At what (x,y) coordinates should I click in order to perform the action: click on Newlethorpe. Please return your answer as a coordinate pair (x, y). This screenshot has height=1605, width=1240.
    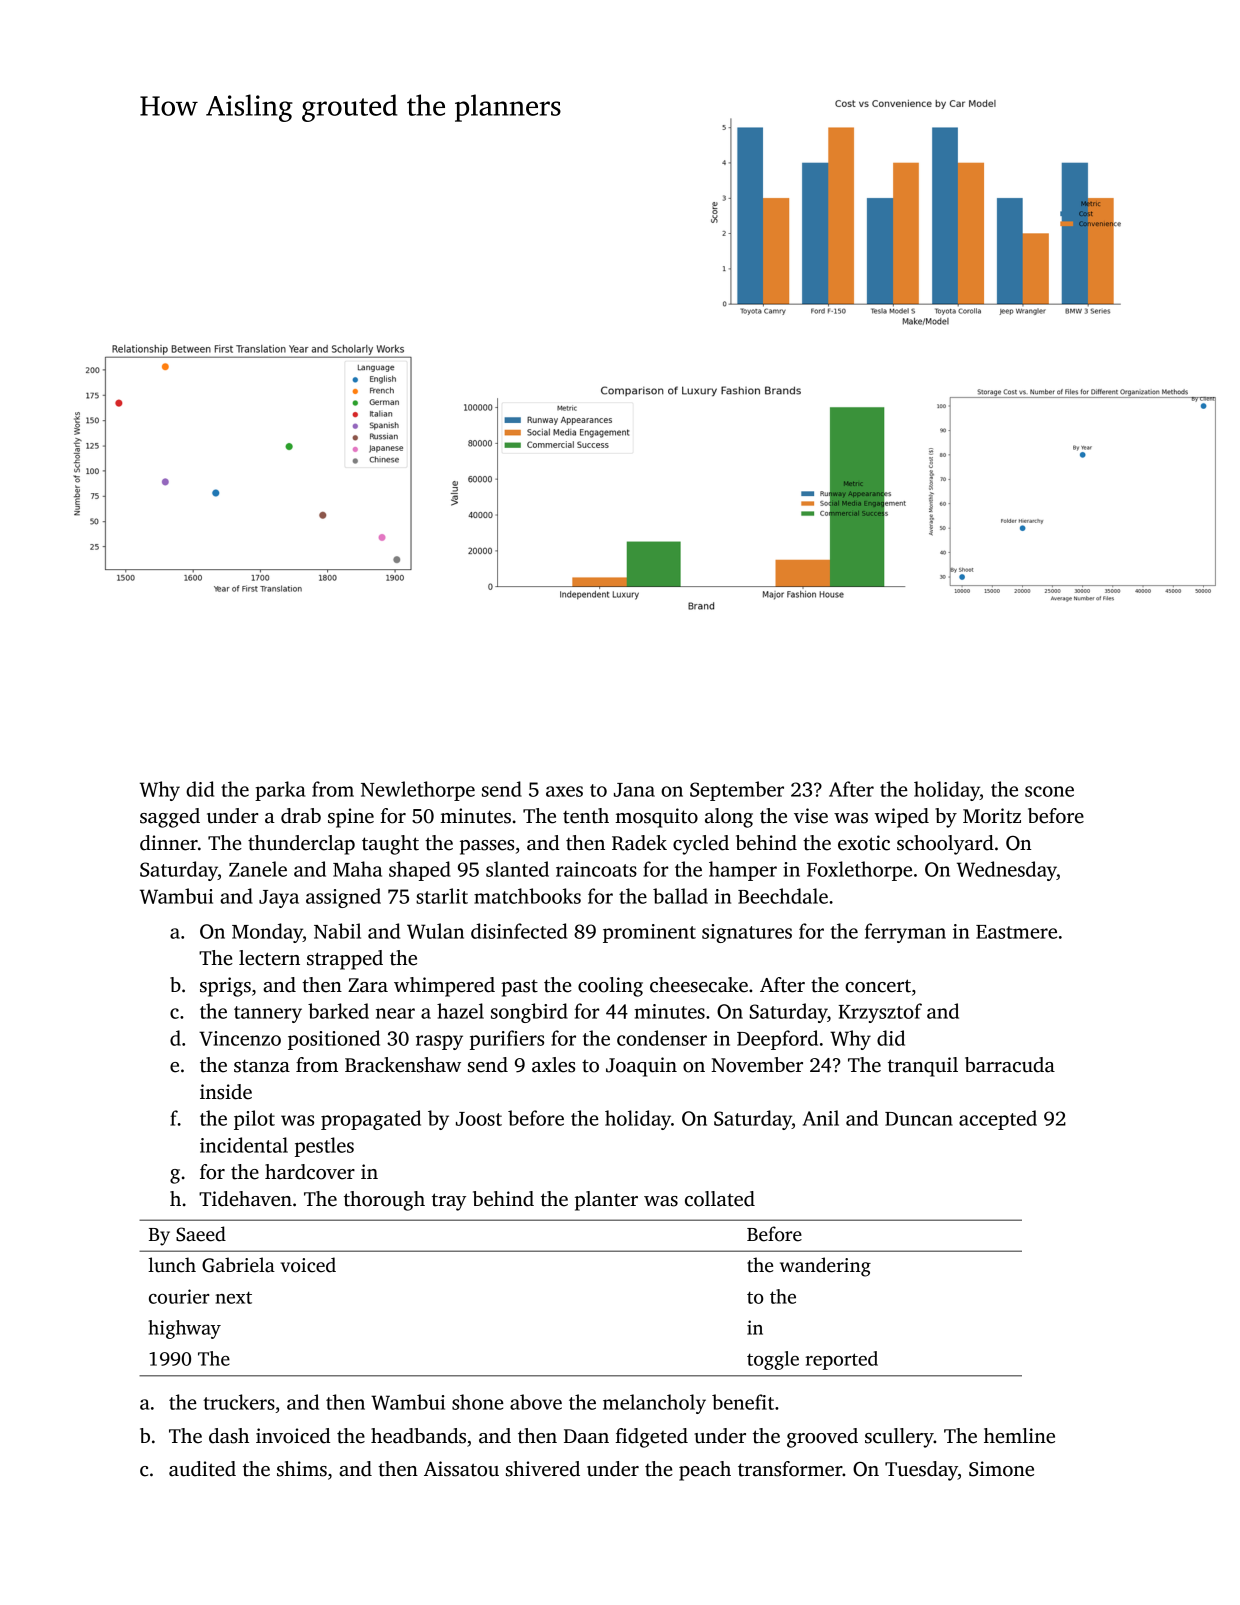
    Looking at the image, I should click on (418, 791).
